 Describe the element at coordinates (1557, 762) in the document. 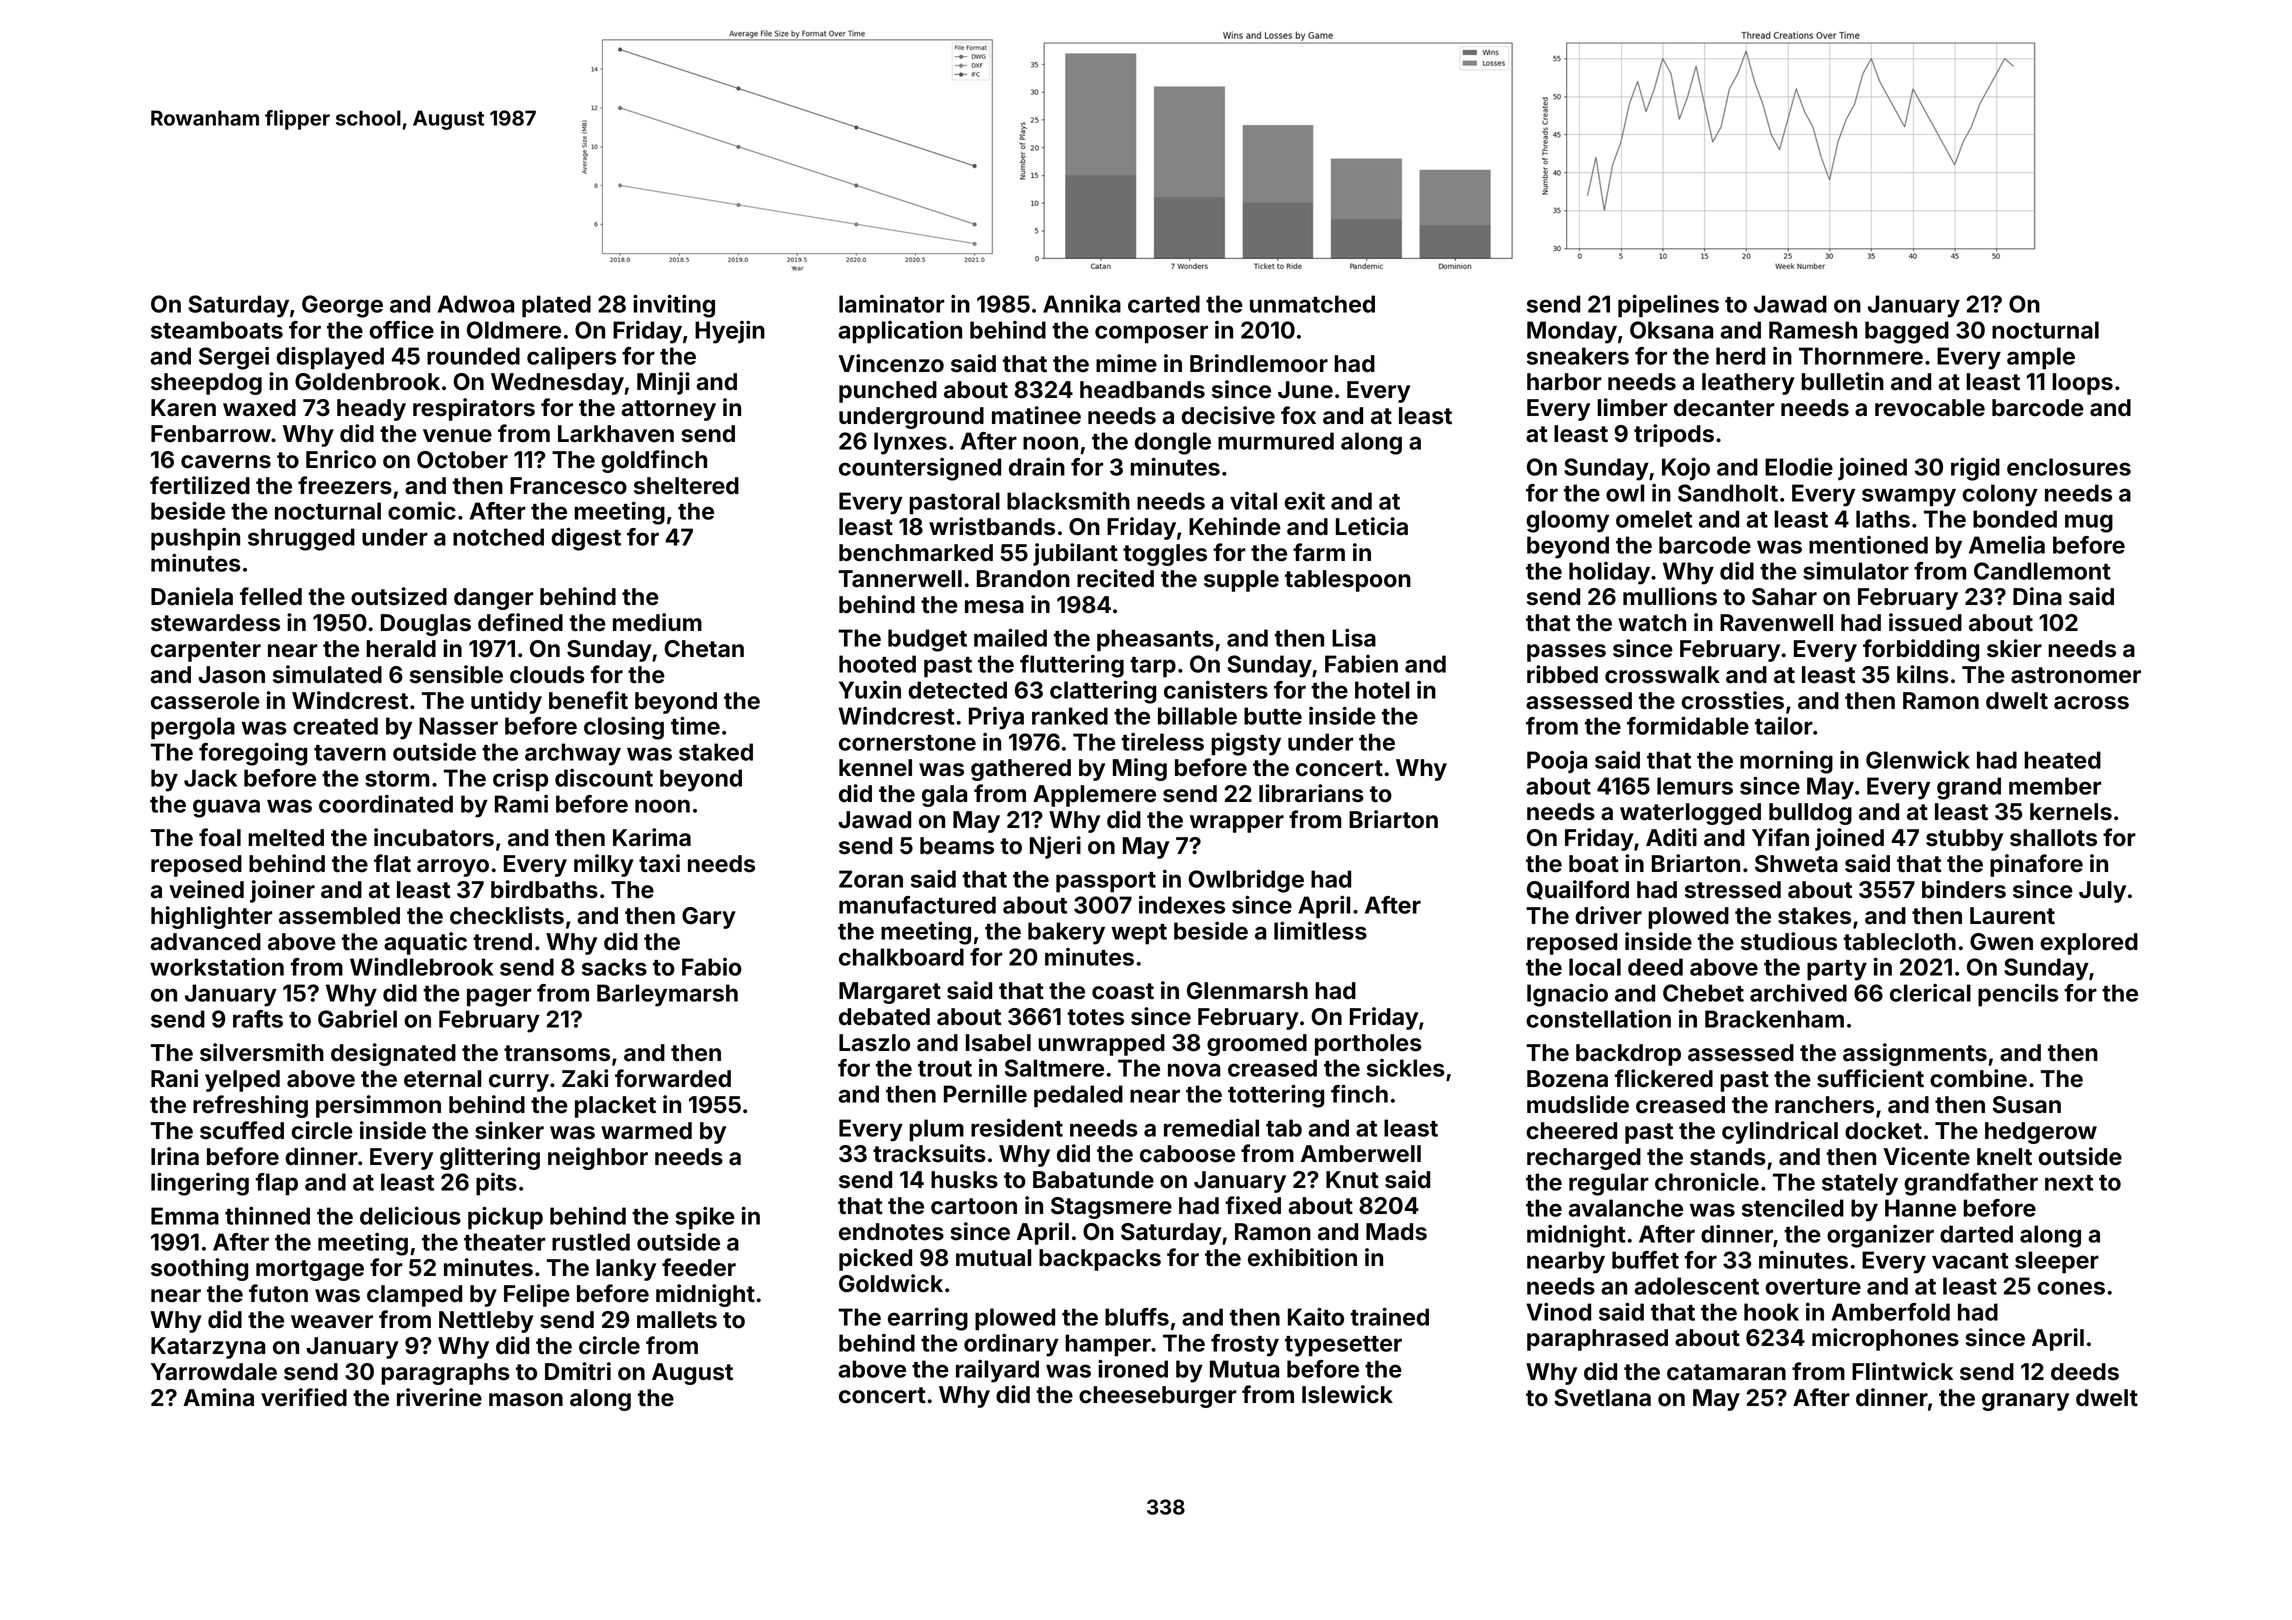

I see `Pooja` at that location.
